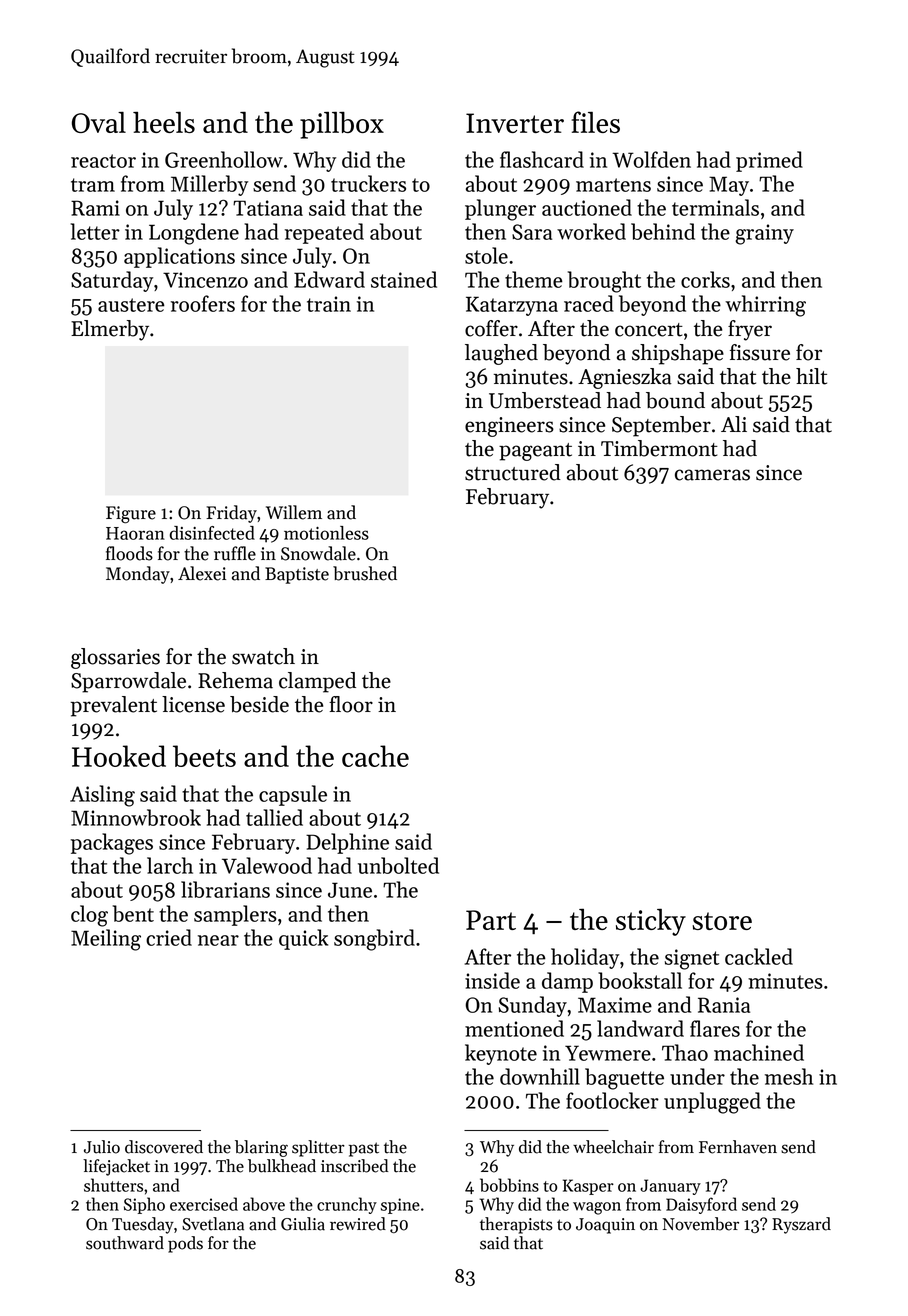 This screenshot has height=1316, width=908. Describe the element at coordinates (400, 1206) in the screenshot. I see `spine` at that location.
